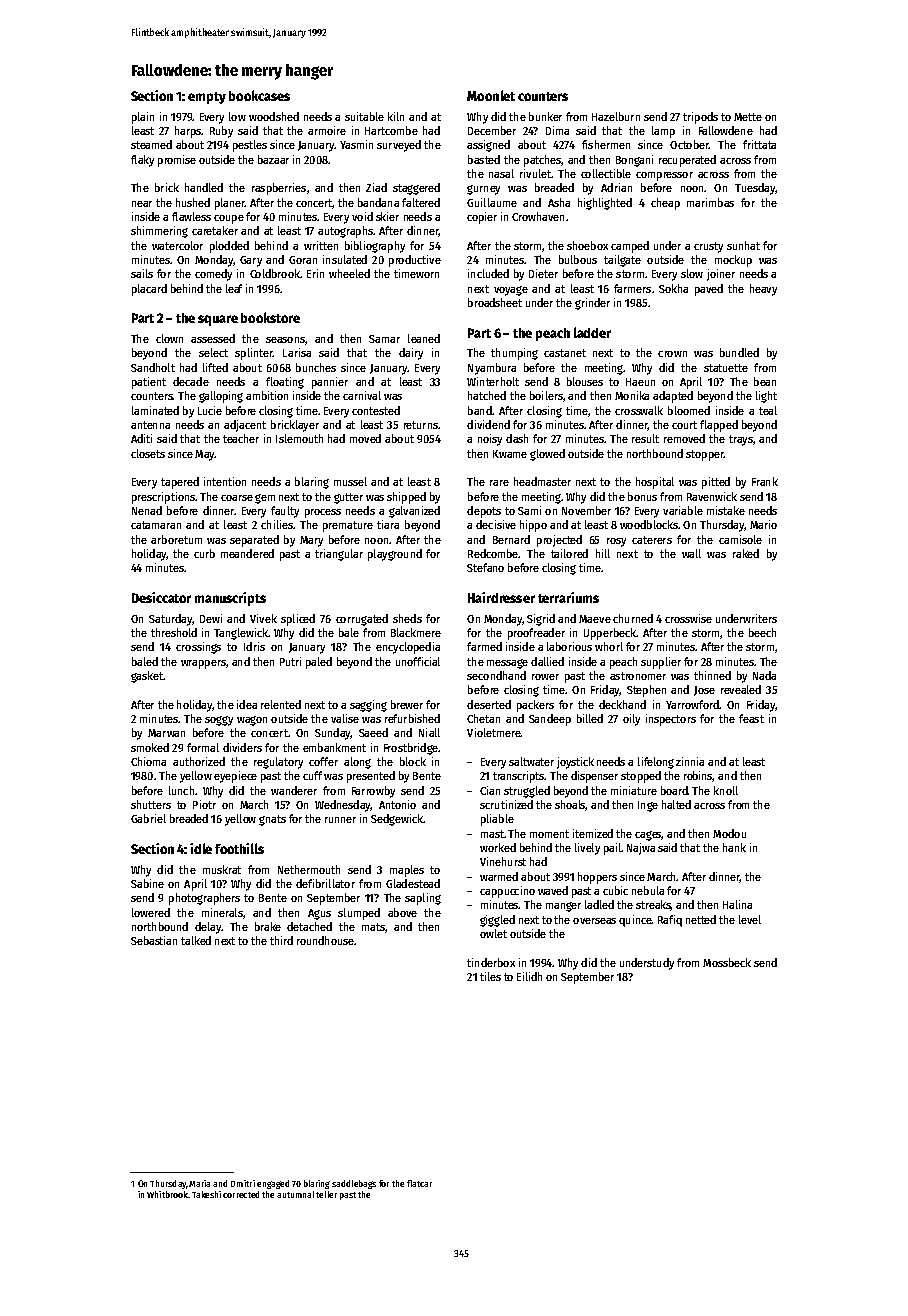 This screenshot has width=908, height=1316. I want to click on corrected, so click(241, 1194).
